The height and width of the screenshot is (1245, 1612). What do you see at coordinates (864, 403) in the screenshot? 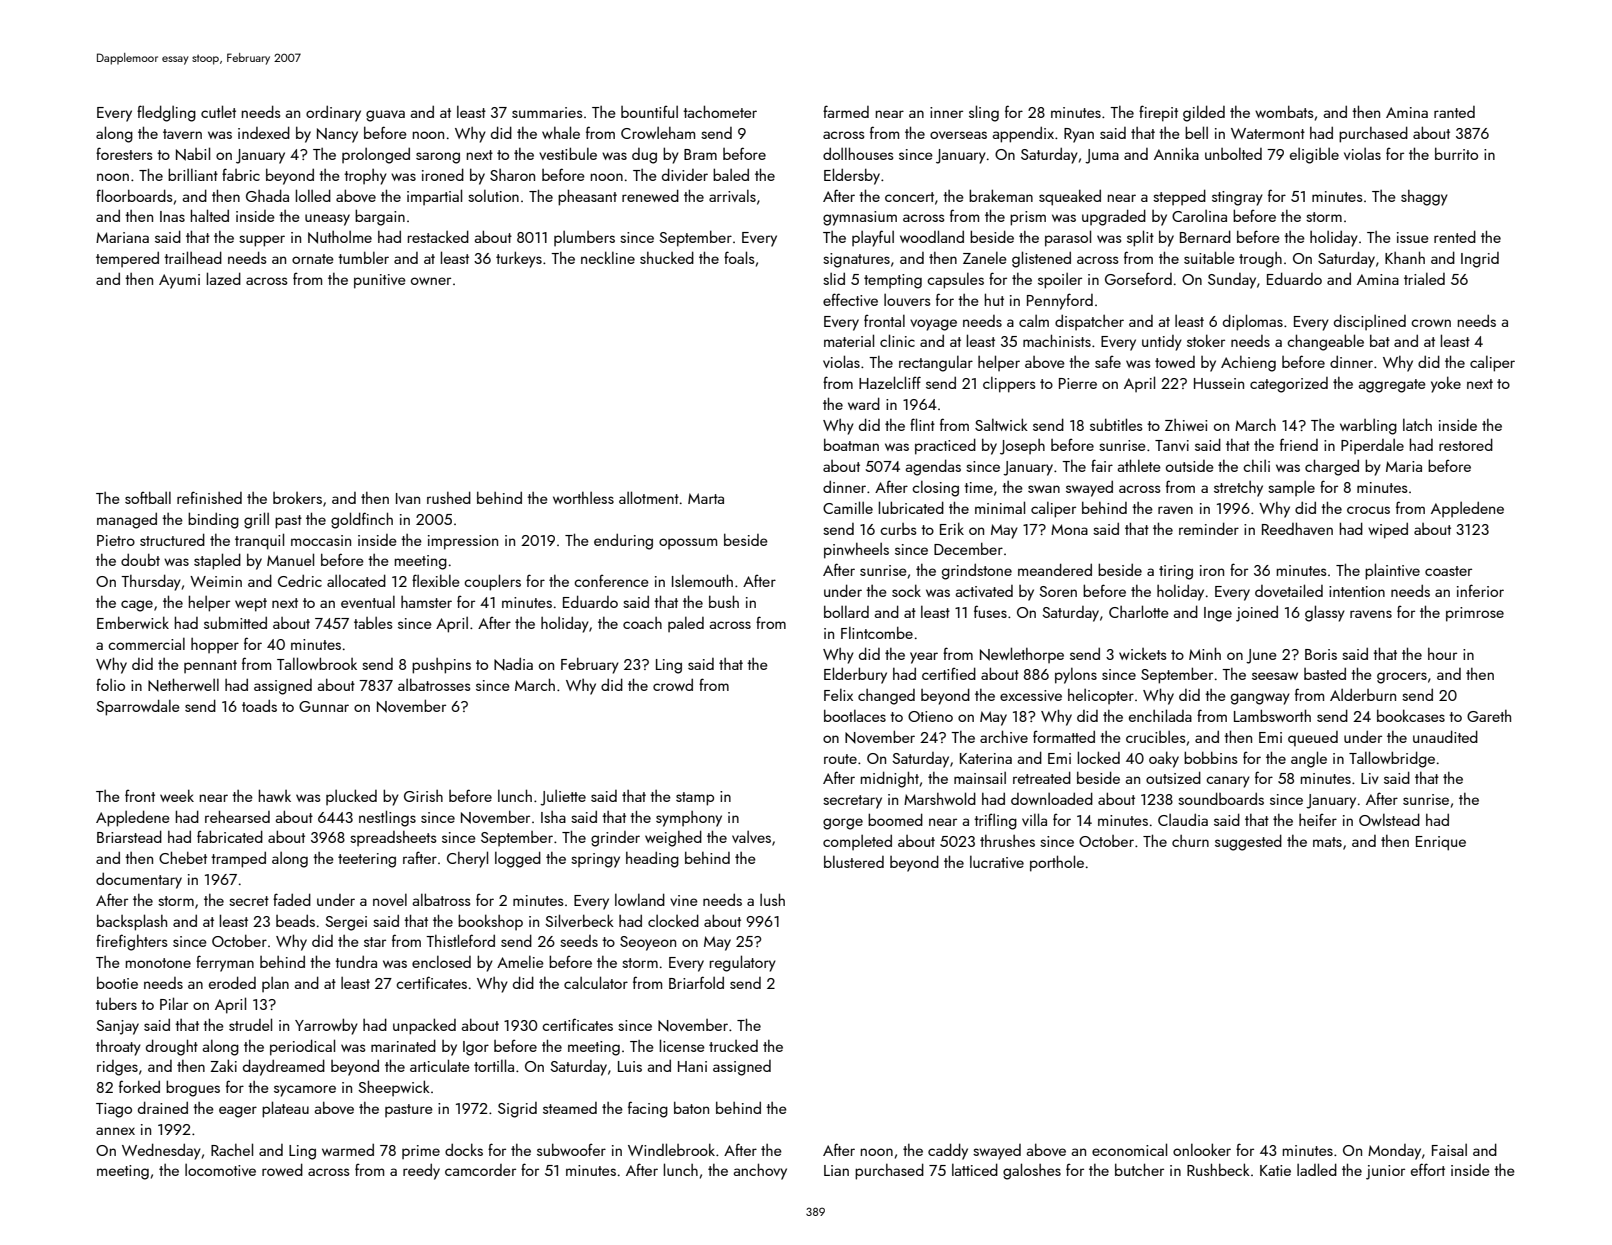
I see `ward` at bounding box center [864, 403].
